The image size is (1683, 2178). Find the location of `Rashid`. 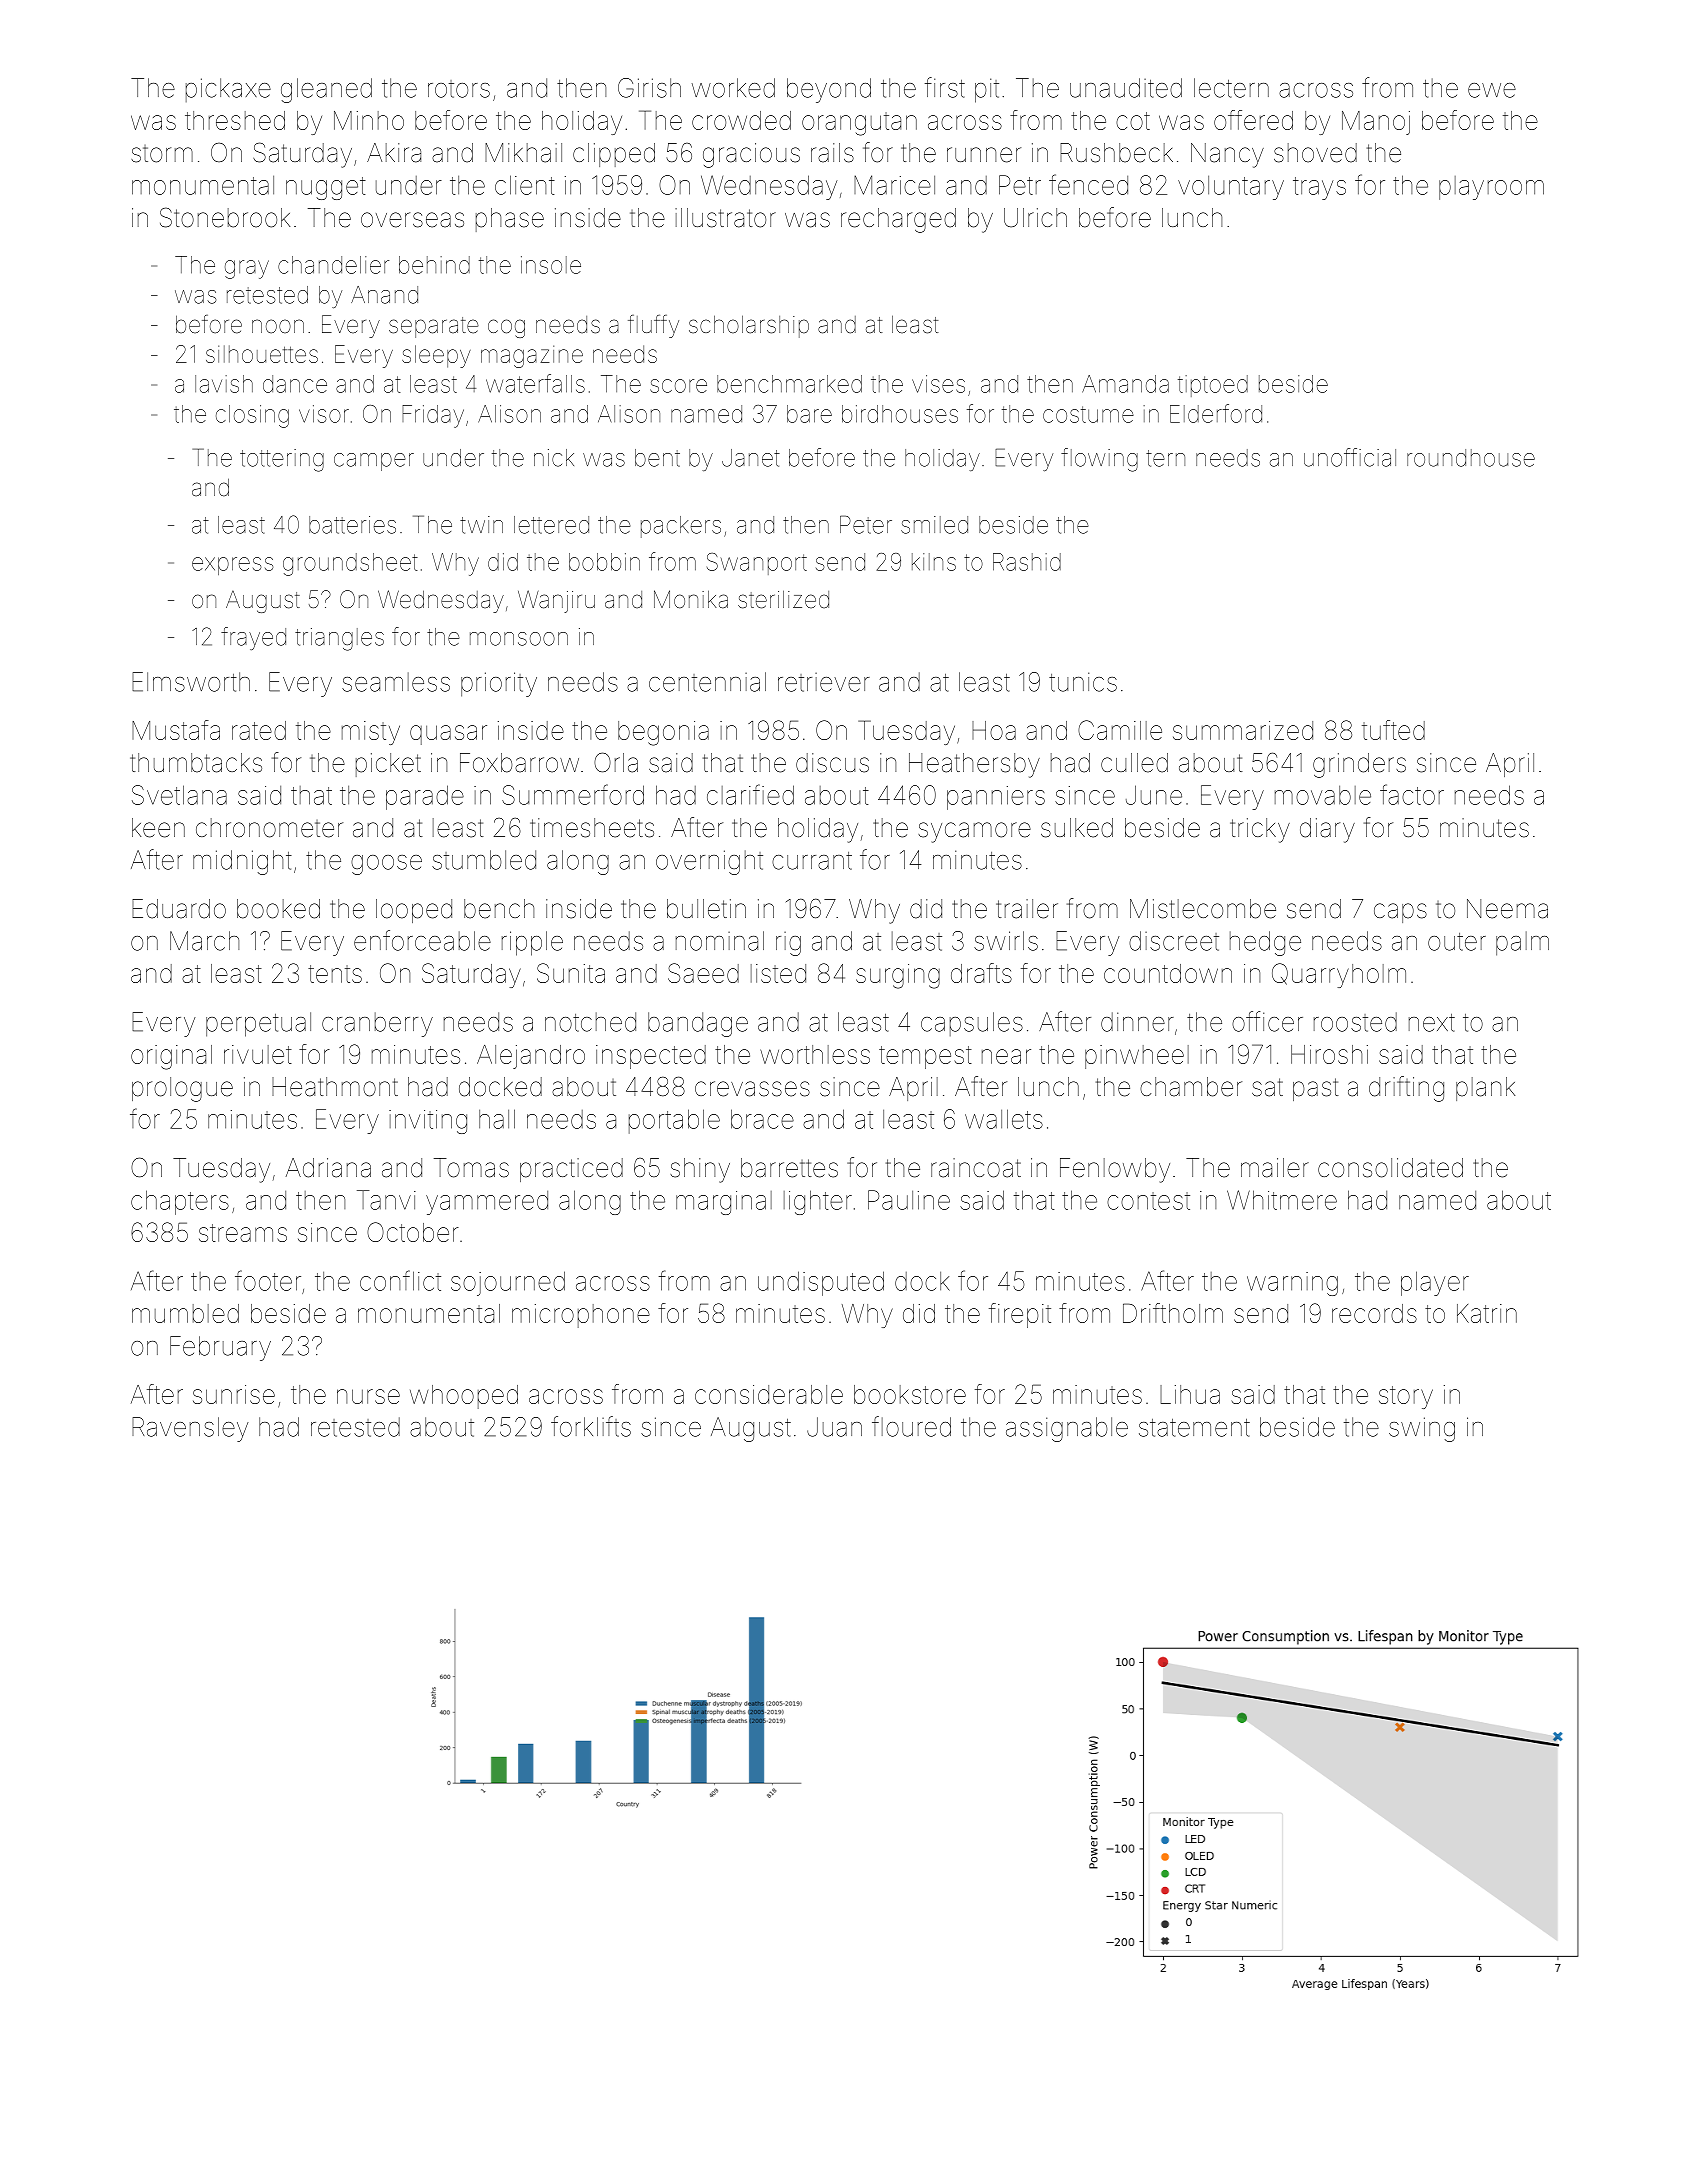

Rashid is located at coordinates (1027, 562).
